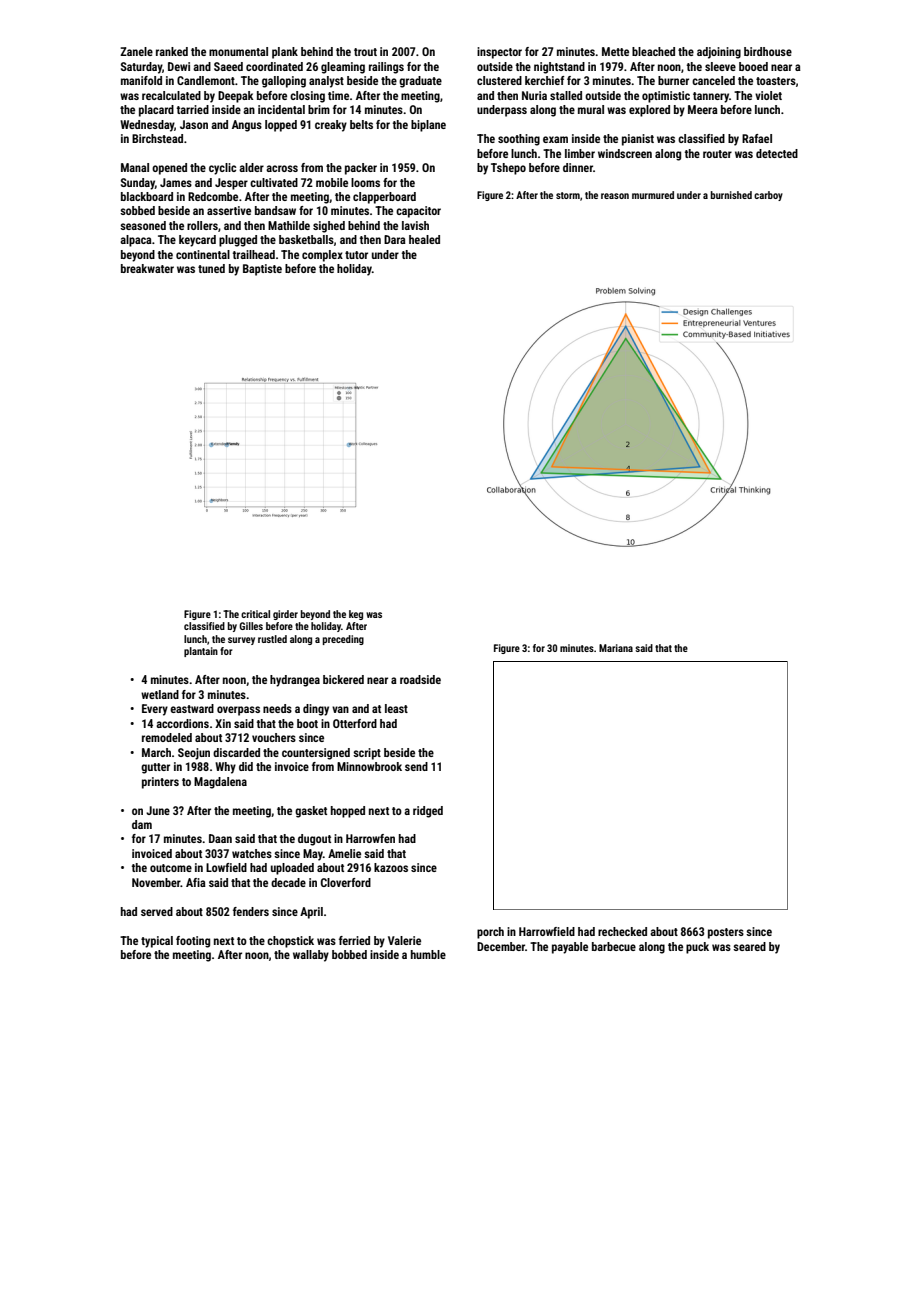 This image has width=924, height=1308. Describe the element at coordinates (653, 195) in the image. I see `murmured` at that location.
